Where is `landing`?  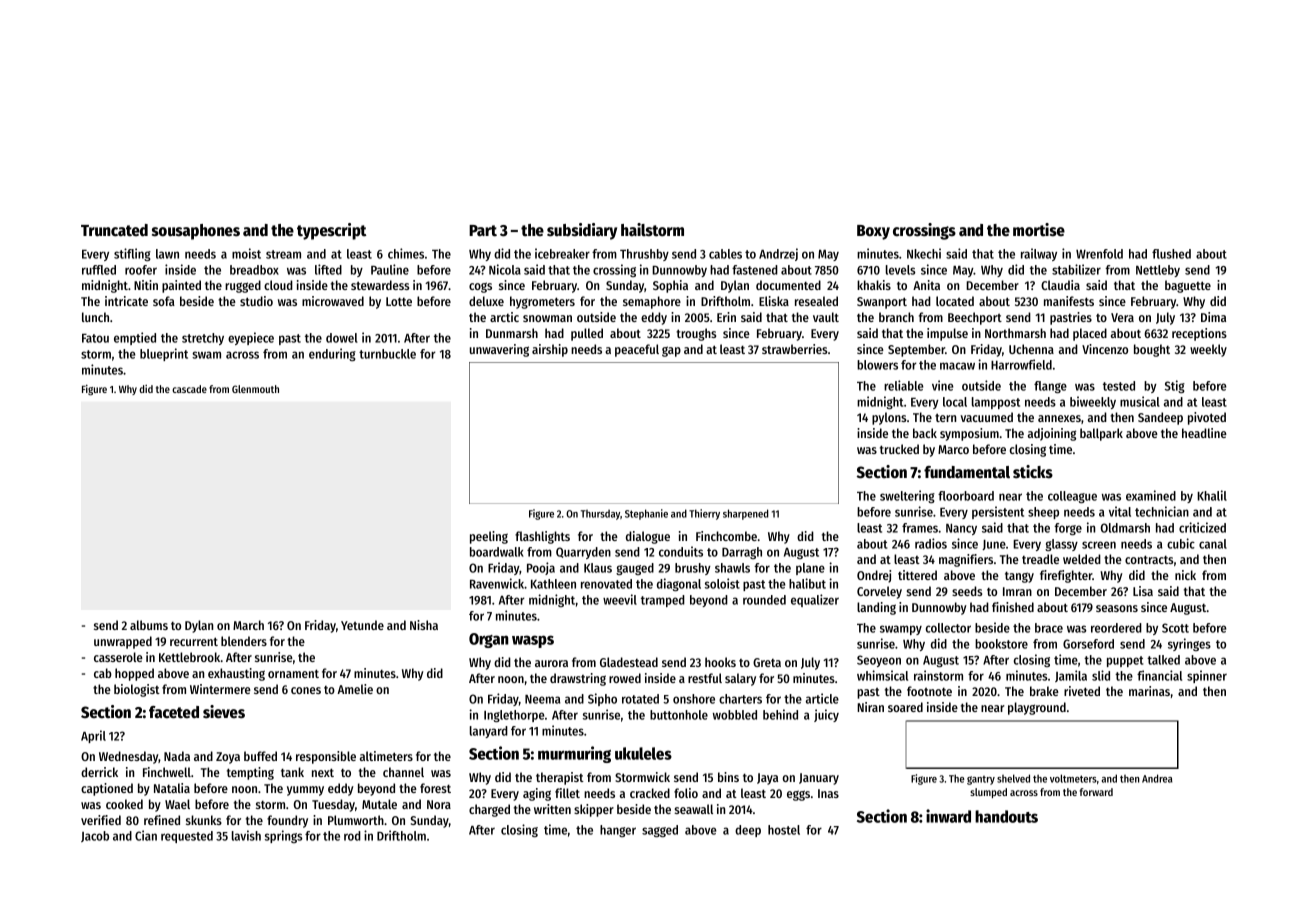 landing is located at coordinates (876, 608).
